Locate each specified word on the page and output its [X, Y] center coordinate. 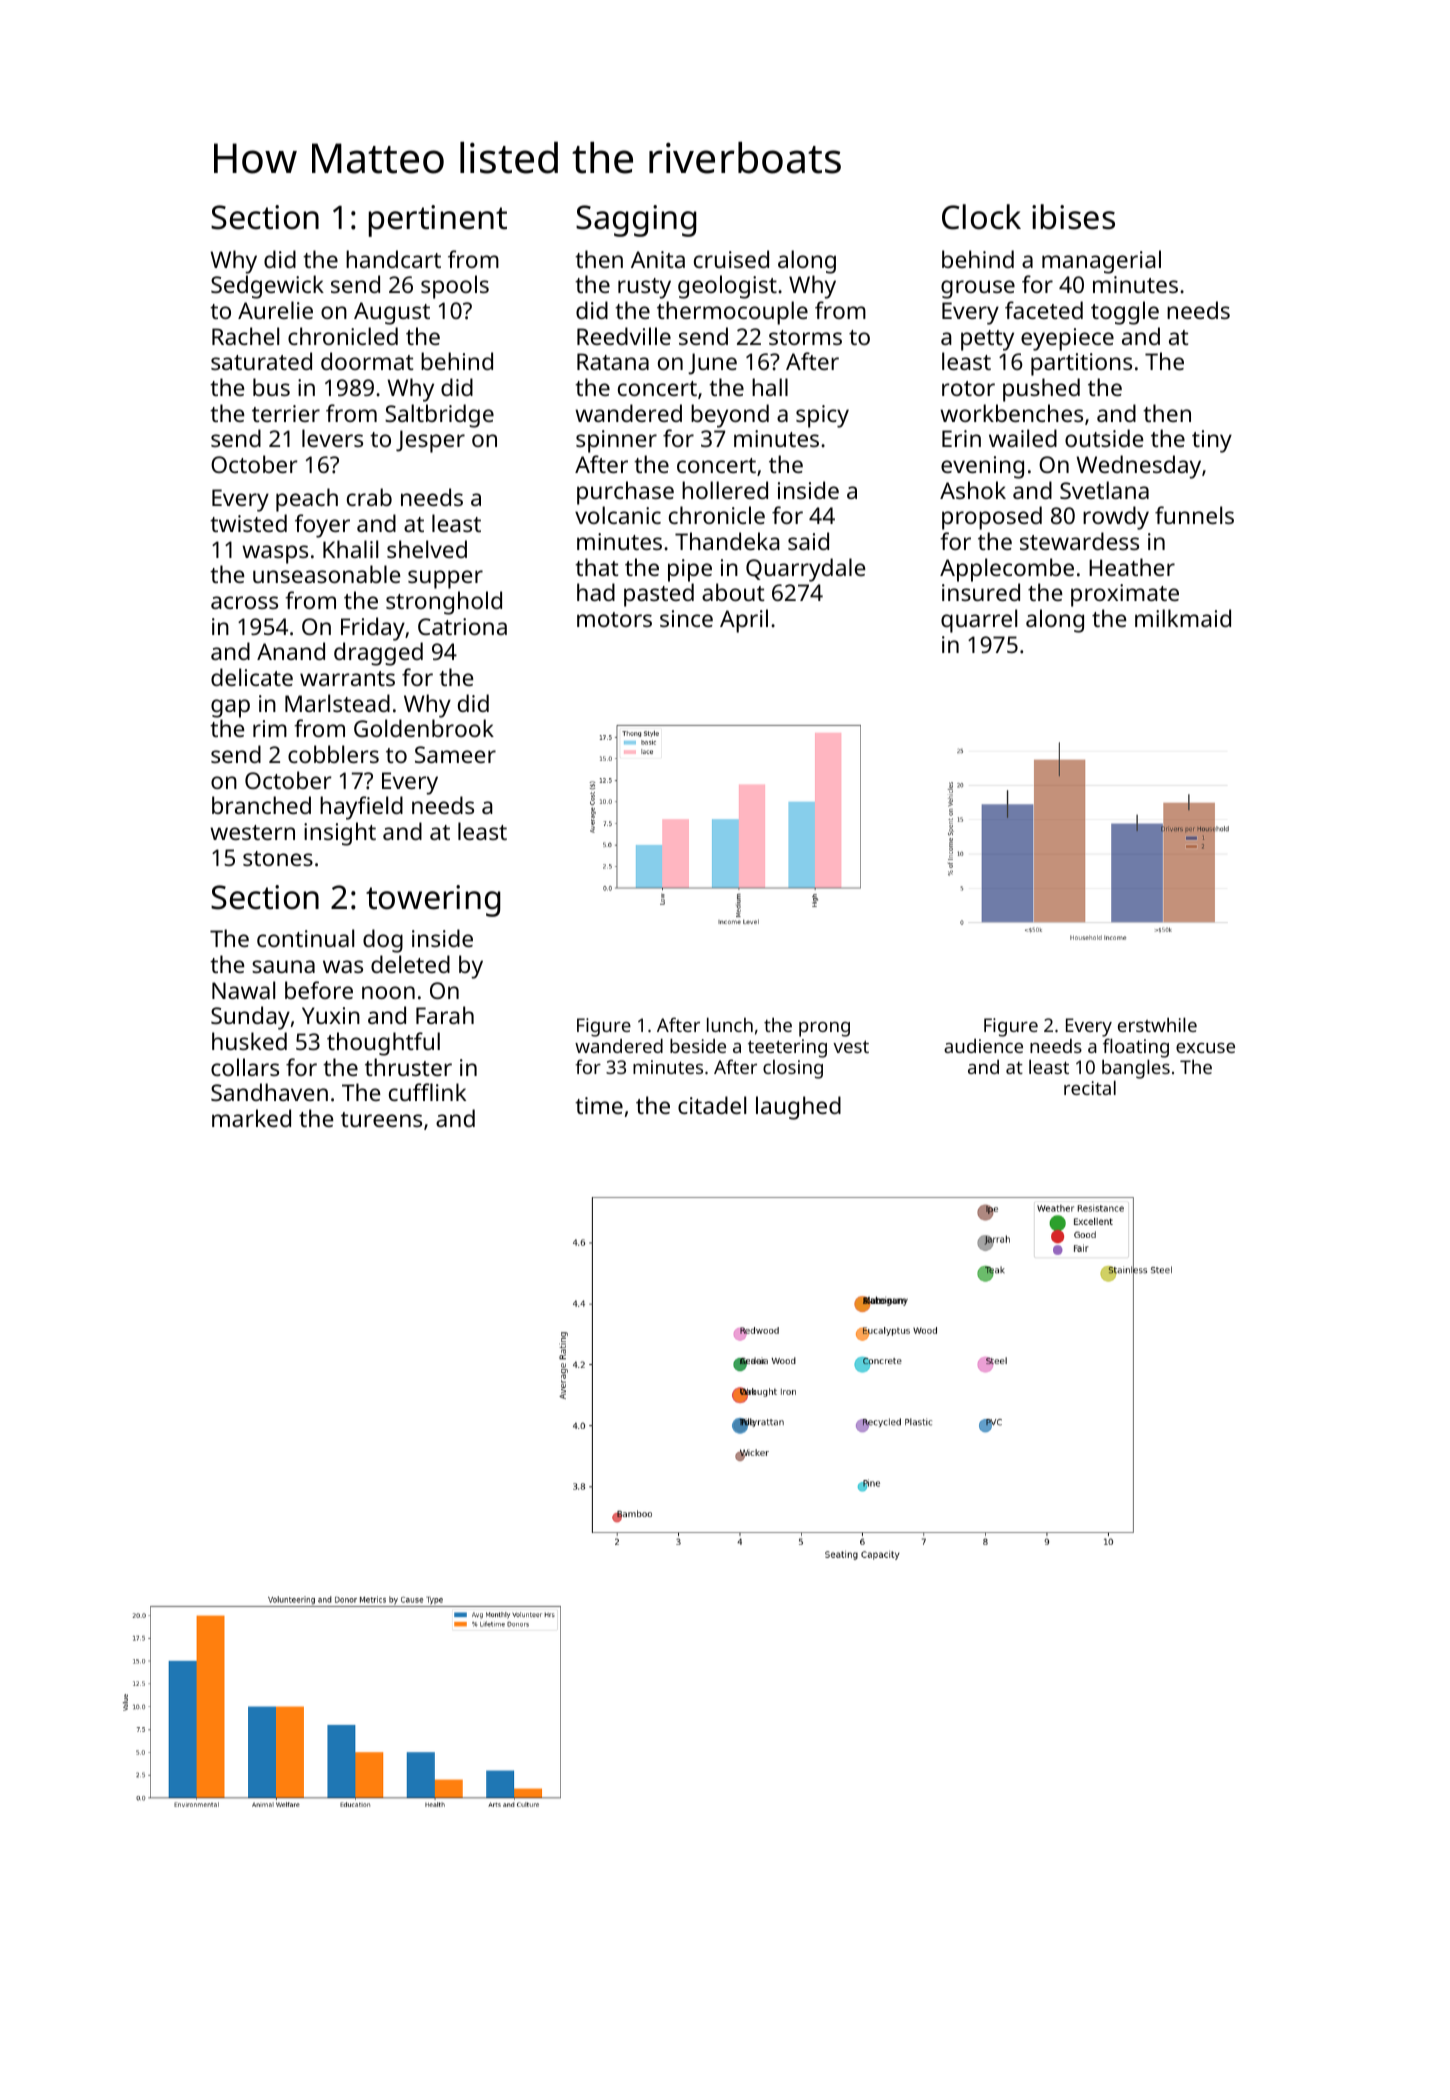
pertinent [438, 221]
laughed [798, 1108]
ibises [1073, 217]
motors [614, 619]
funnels [1194, 515]
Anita [658, 259]
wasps [275, 554]
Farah [445, 1015]
